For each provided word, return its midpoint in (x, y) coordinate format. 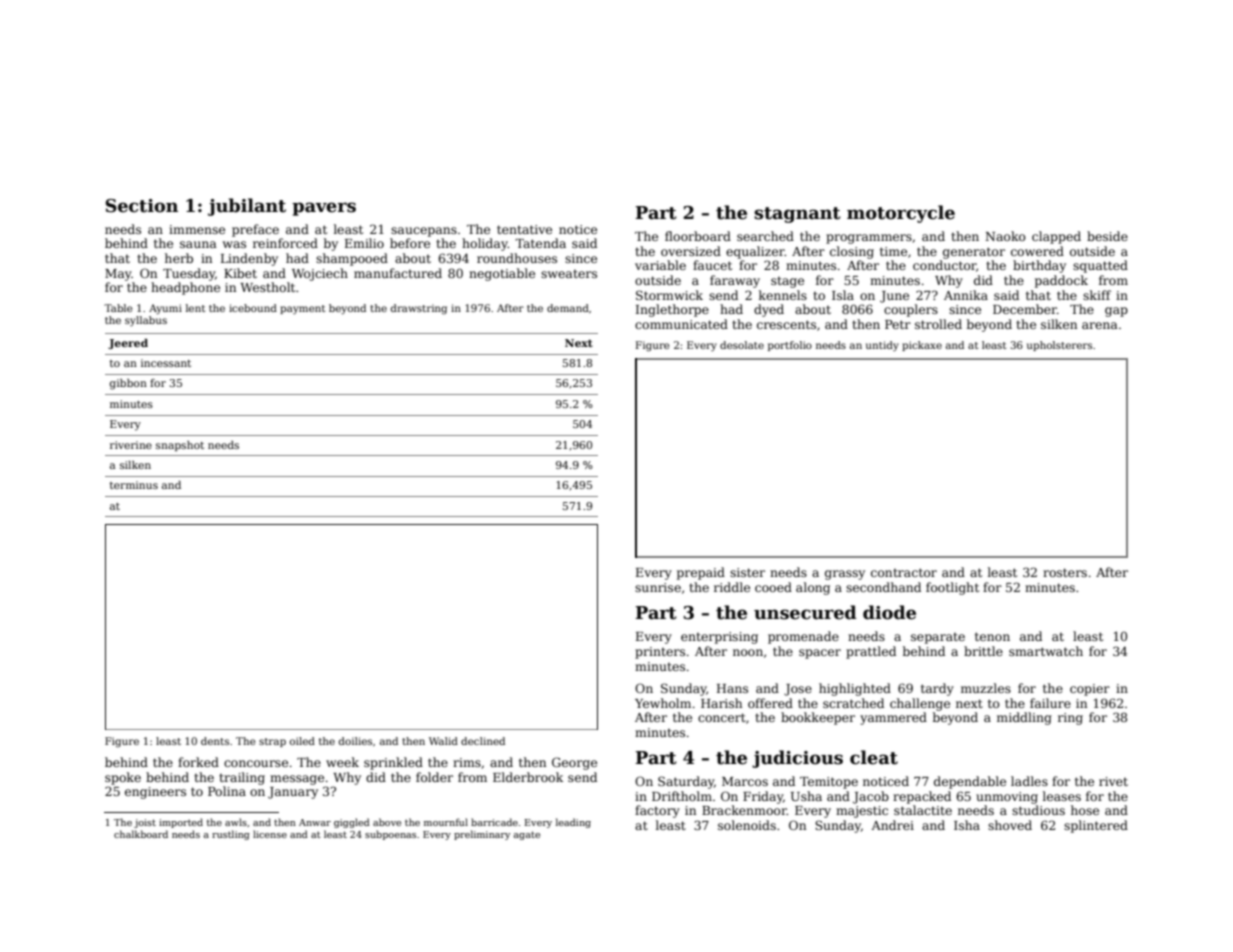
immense (197, 229)
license (270, 834)
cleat (874, 757)
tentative (524, 229)
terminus (134, 485)
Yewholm (663, 703)
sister (747, 572)
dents (215, 741)
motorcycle (901, 214)
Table (118, 308)
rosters (1065, 572)
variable (660, 265)
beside (1107, 236)
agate (526, 835)
